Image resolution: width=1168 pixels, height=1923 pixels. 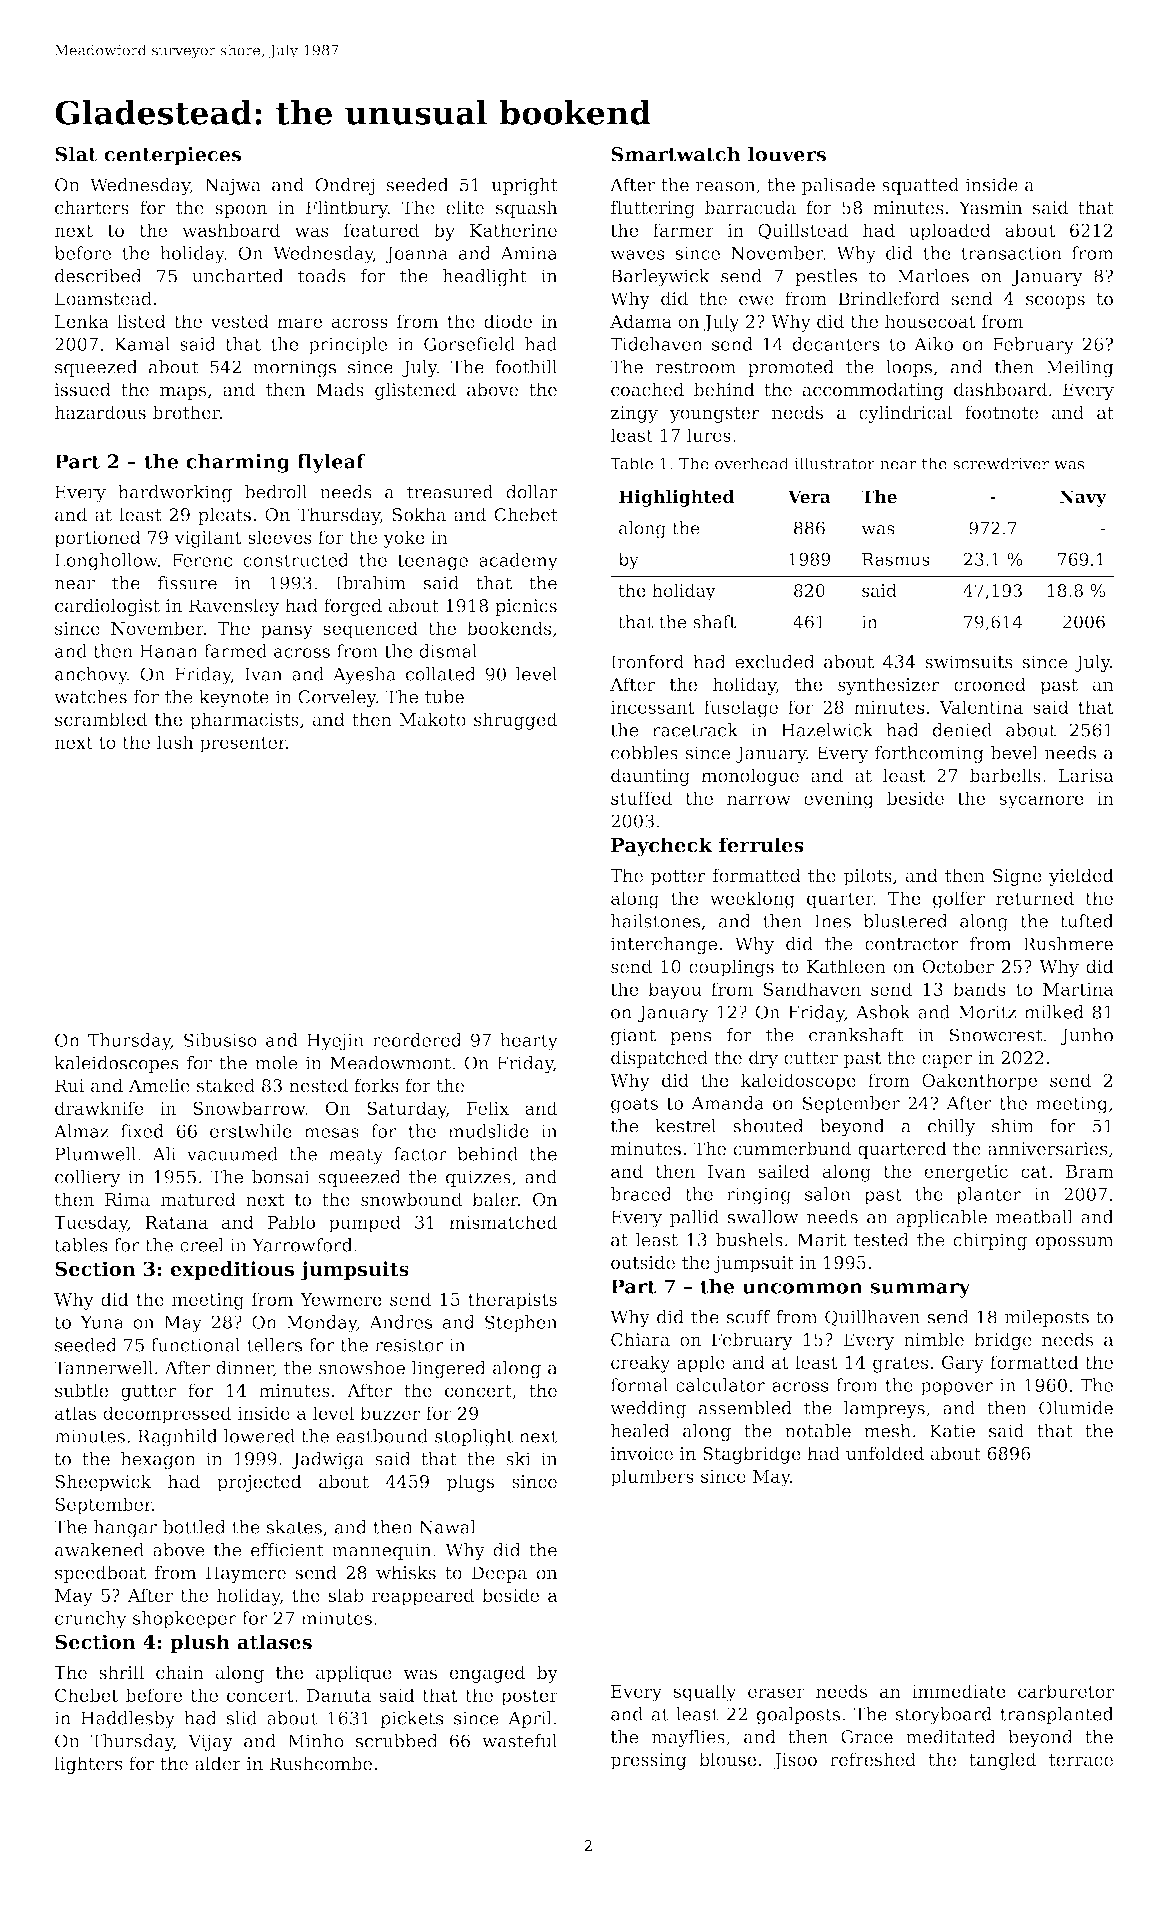 I want to click on upright, so click(x=524, y=186).
